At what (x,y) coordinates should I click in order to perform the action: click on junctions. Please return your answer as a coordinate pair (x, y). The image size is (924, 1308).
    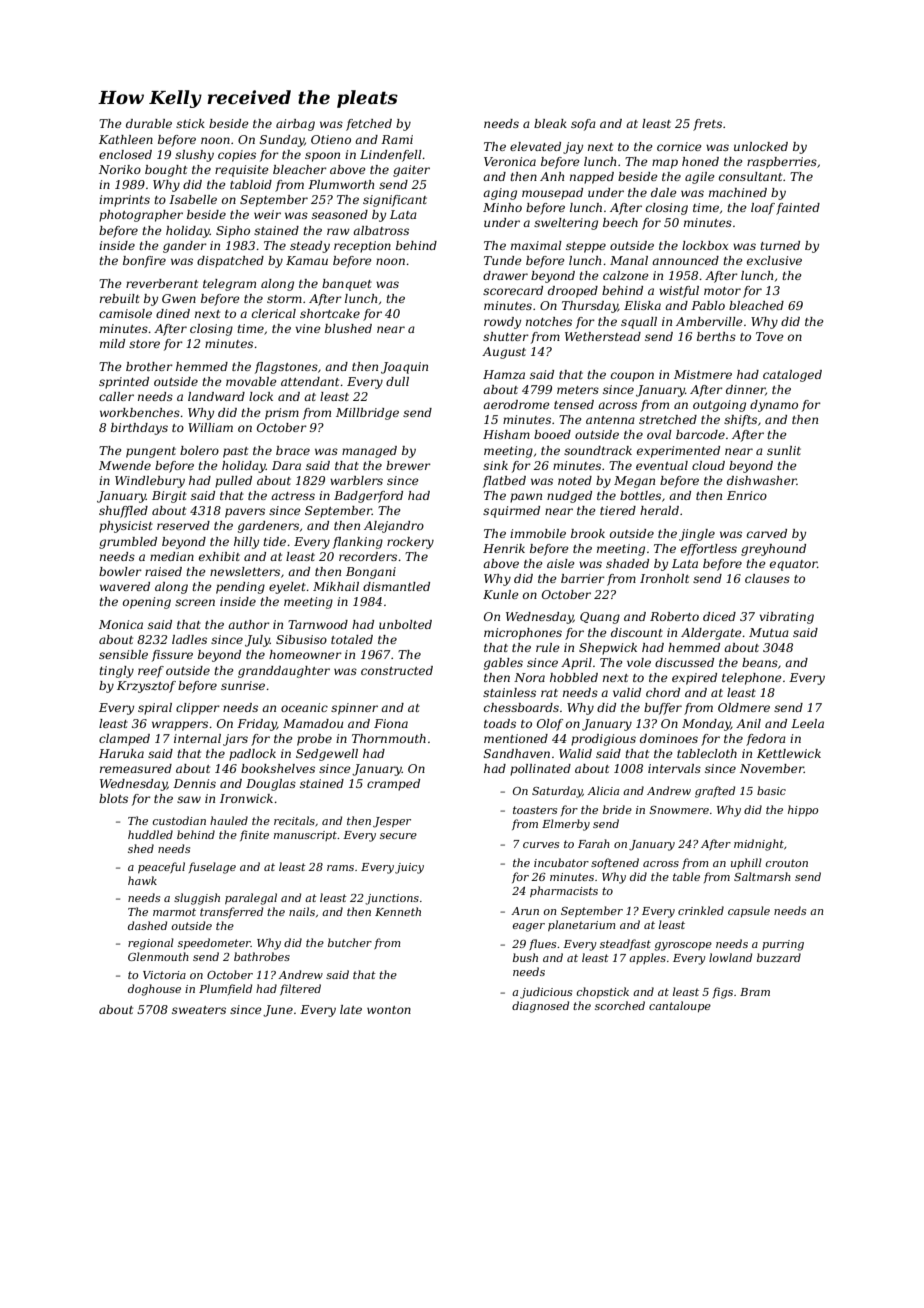
    Looking at the image, I should click on (392, 899).
